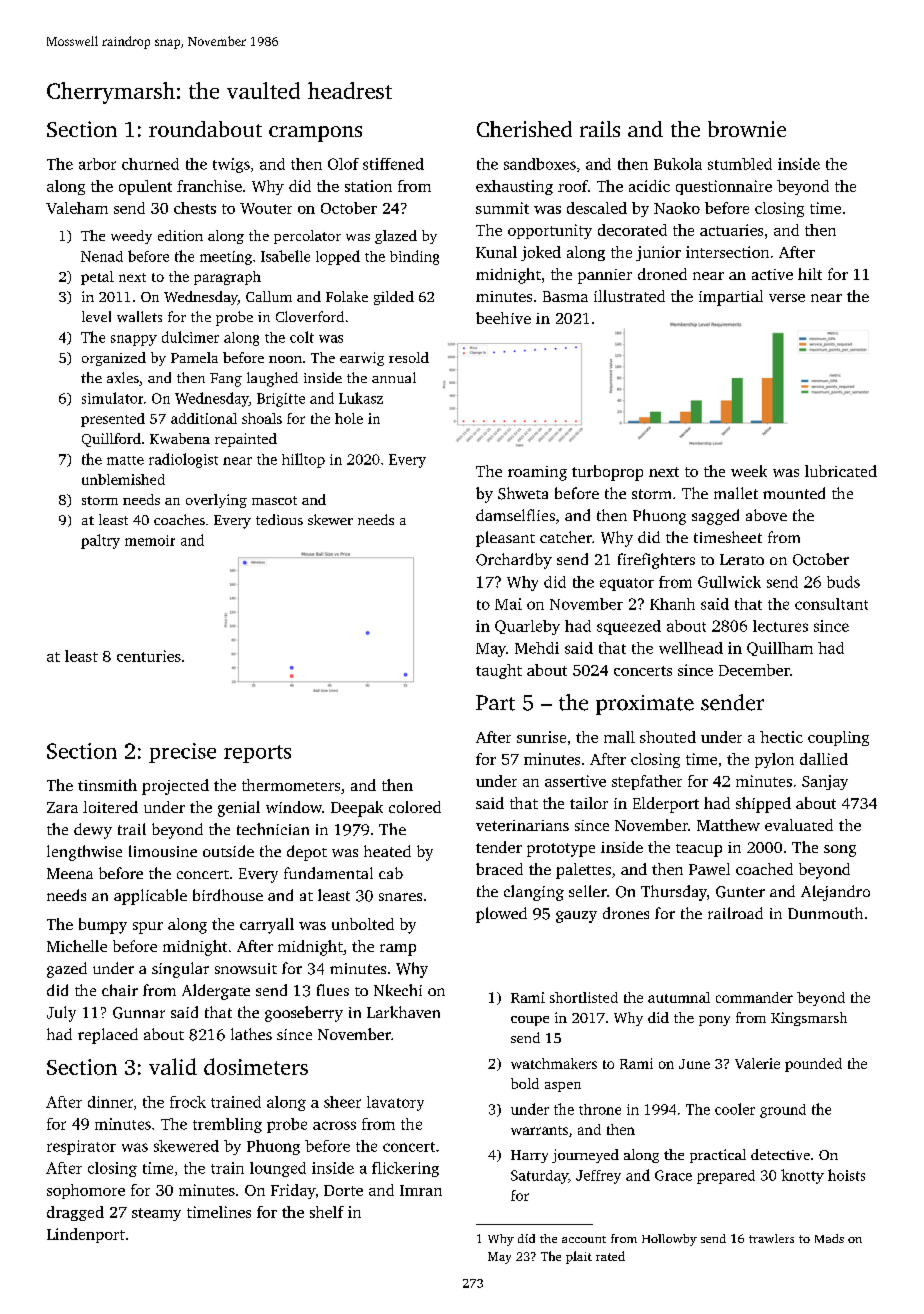 The width and height of the image is (924, 1314). I want to click on coupling, so click(838, 738).
